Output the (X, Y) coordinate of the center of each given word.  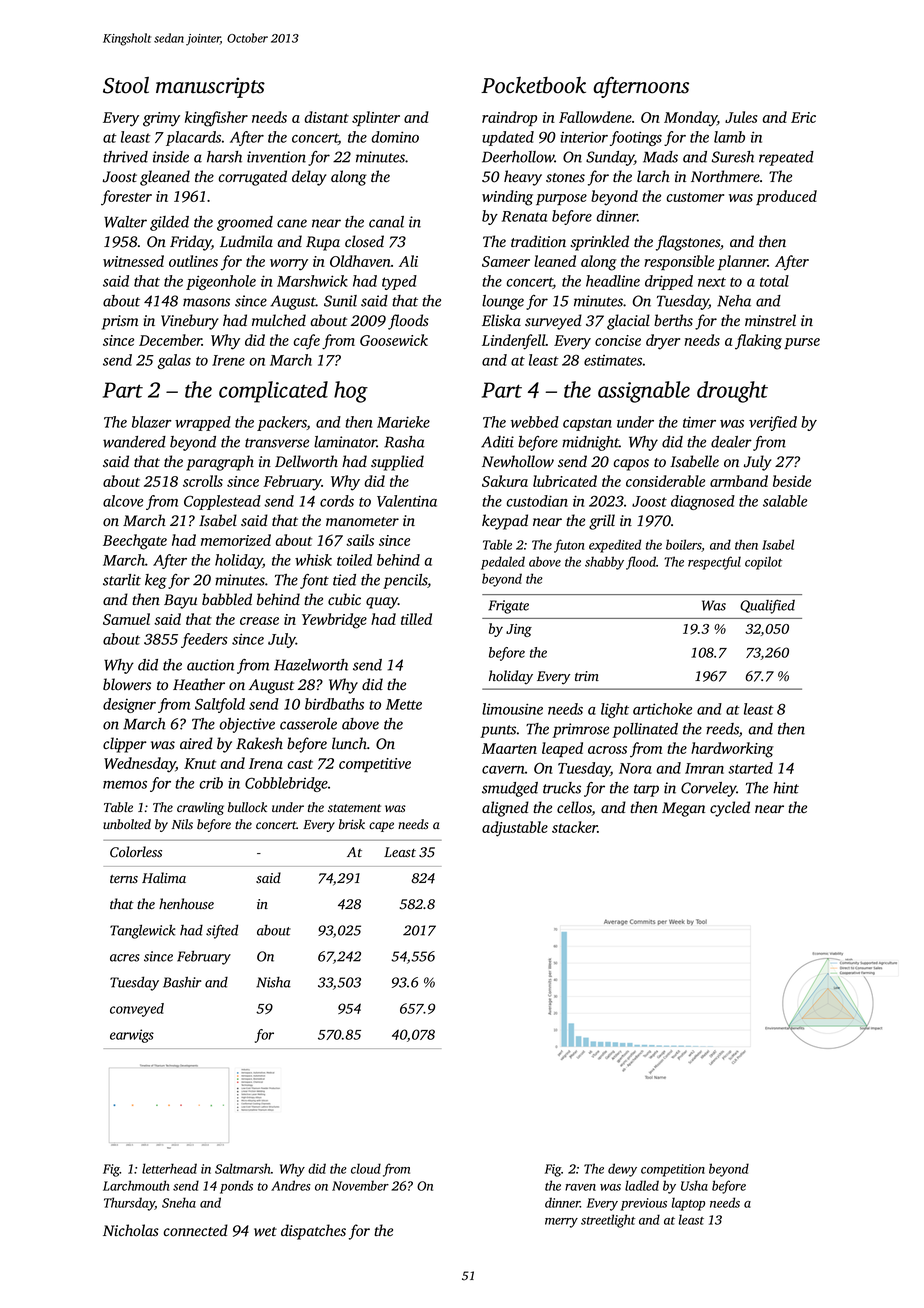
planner (743, 262)
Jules (741, 117)
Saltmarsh (242, 1168)
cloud (366, 1168)
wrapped (203, 423)
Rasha (404, 442)
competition (673, 1170)
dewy (622, 1170)
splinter (376, 118)
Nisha (273, 982)
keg (156, 581)
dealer (731, 442)
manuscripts (210, 87)
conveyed (137, 1010)
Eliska (501, 320)
